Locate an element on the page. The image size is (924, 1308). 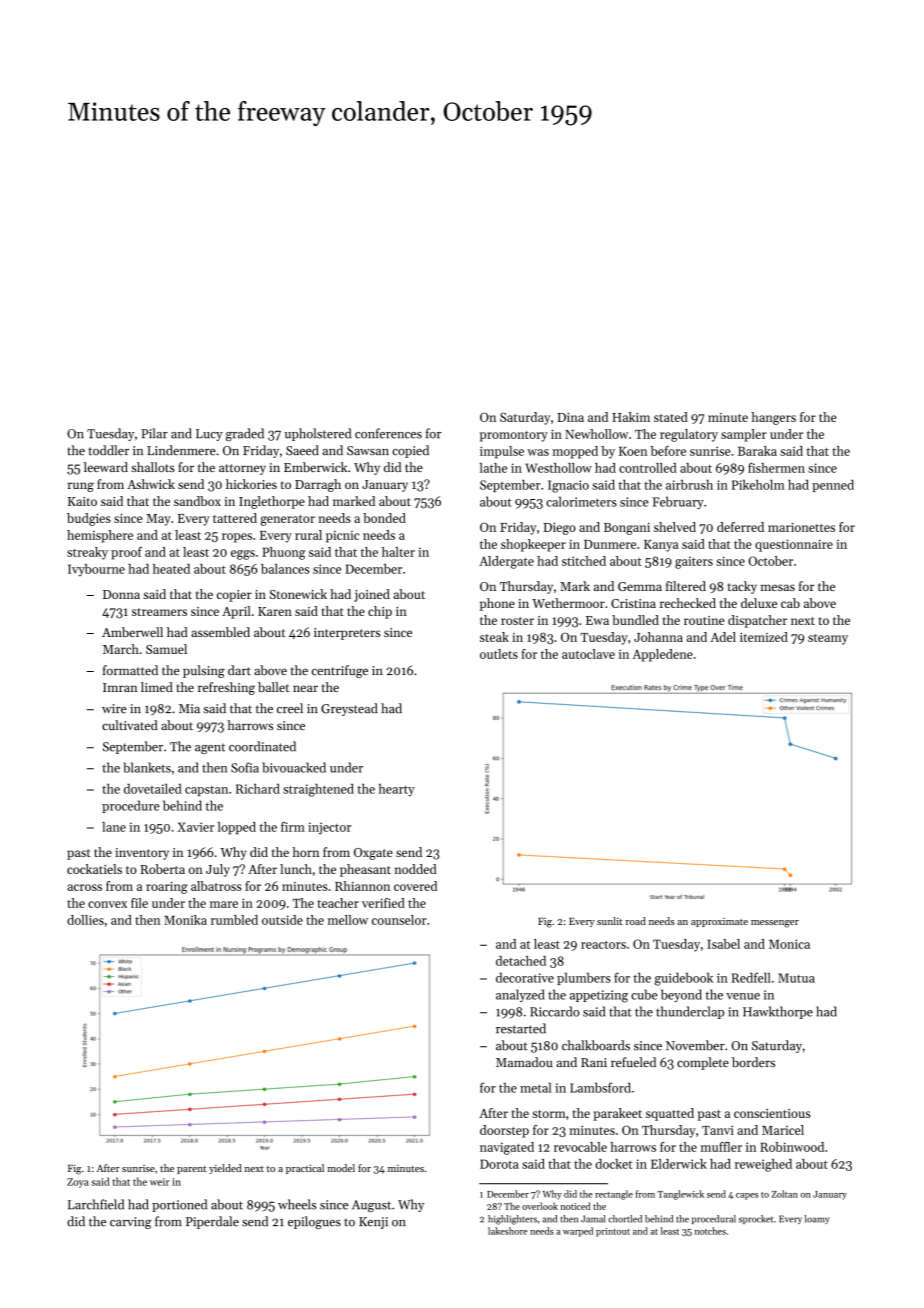
Piperdale is located at coordinates (212, 1222).
